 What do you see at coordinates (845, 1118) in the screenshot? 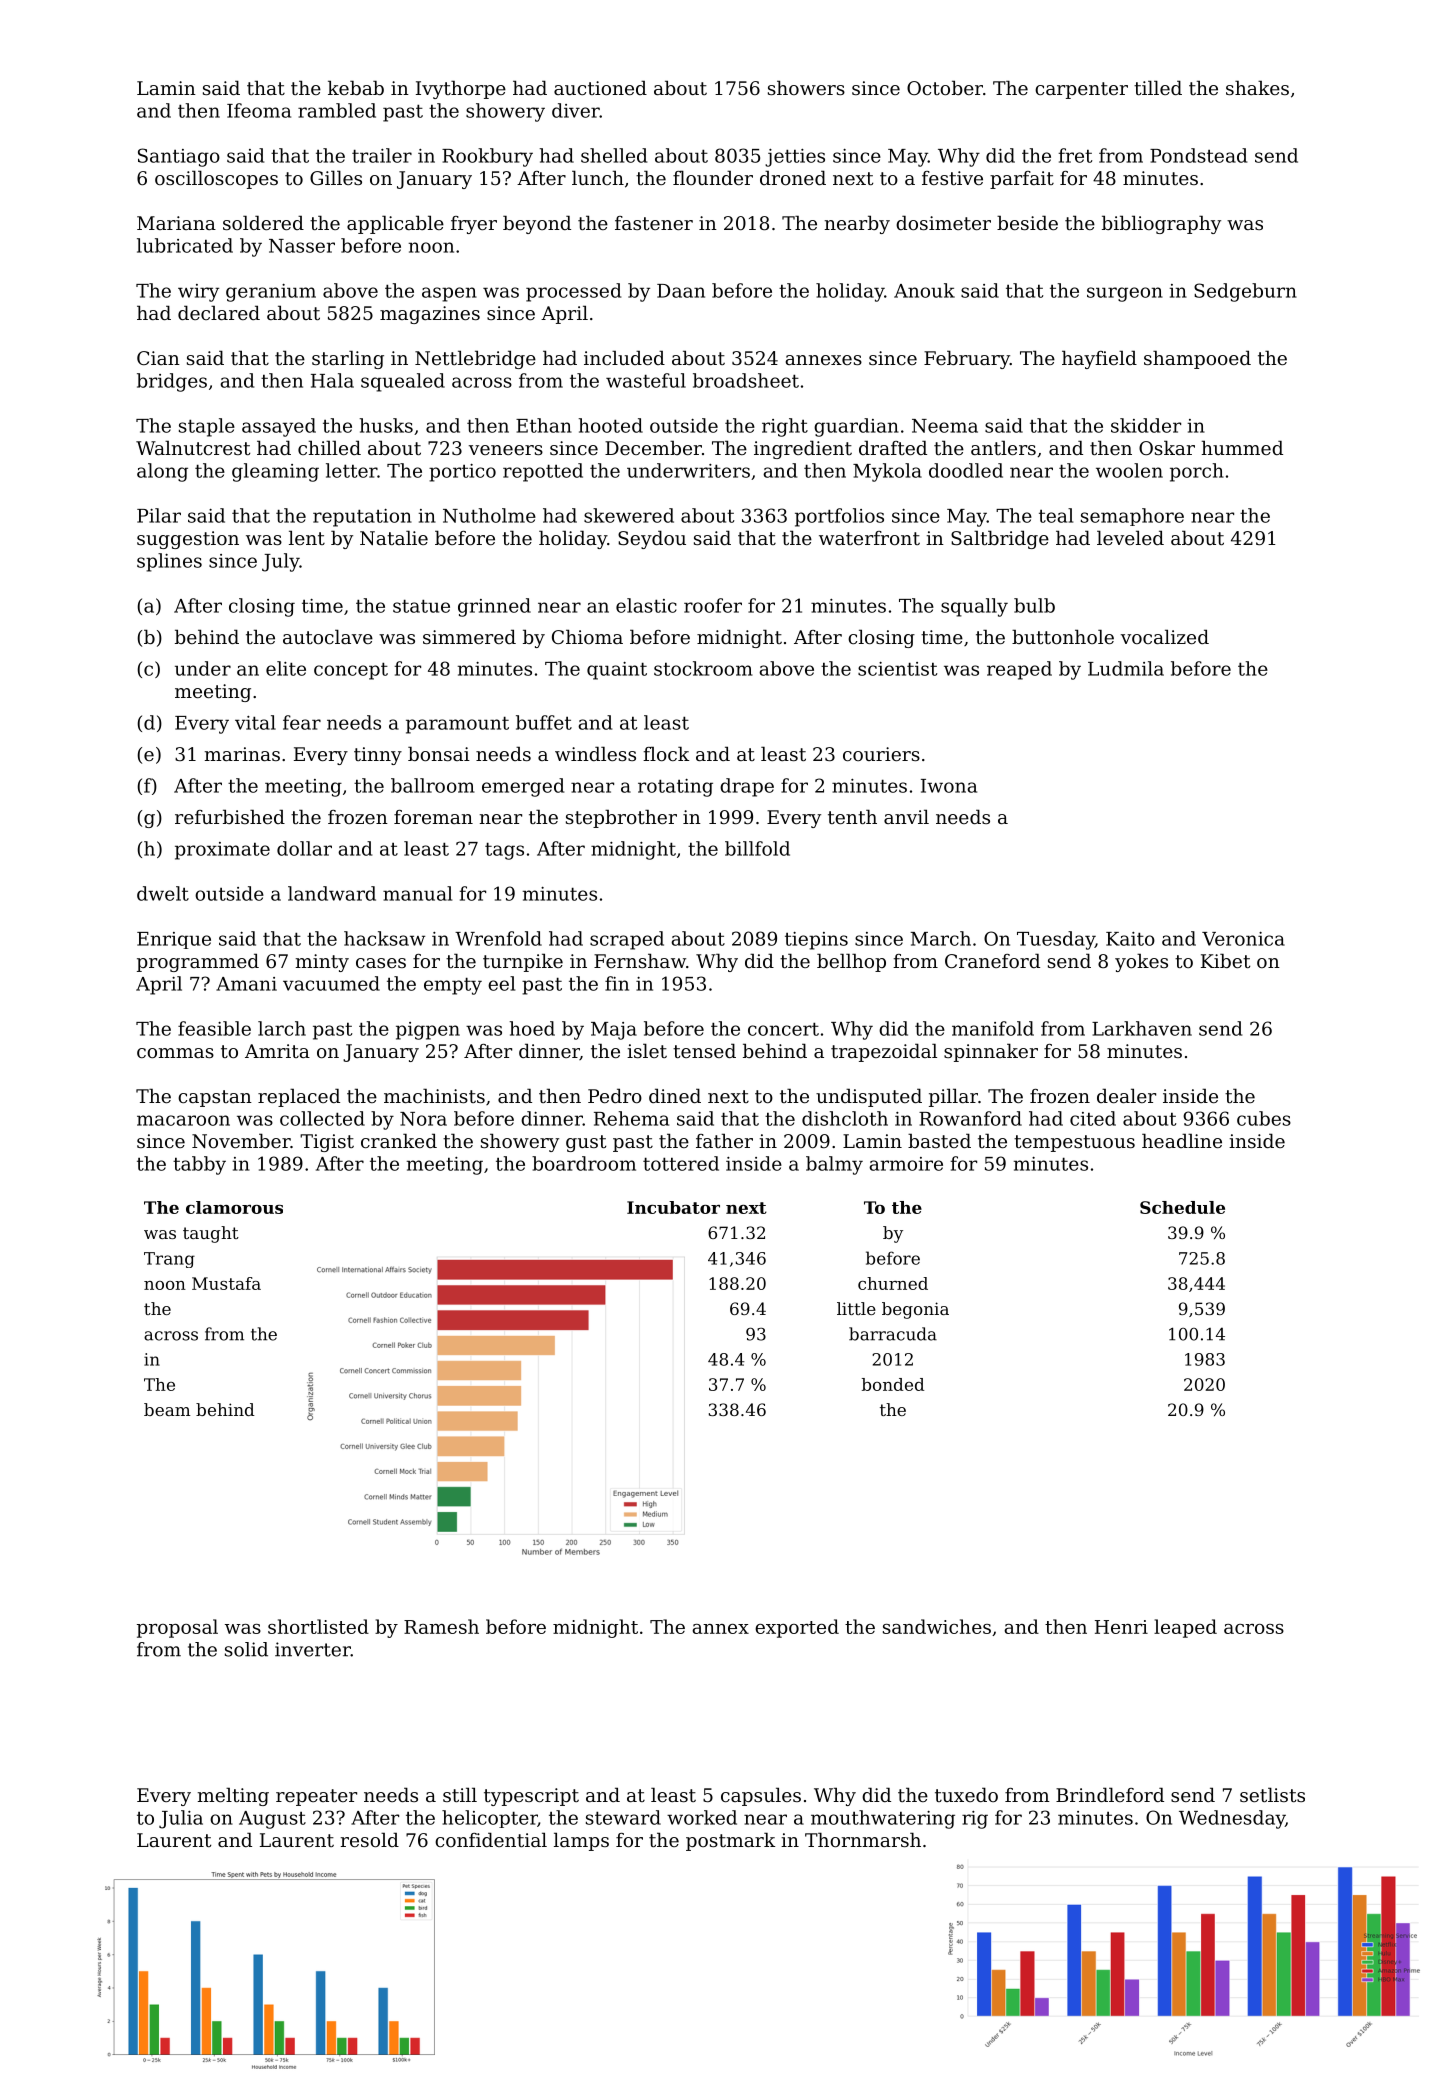
I see `dishcloth` at bounding box center [845, 1118].
